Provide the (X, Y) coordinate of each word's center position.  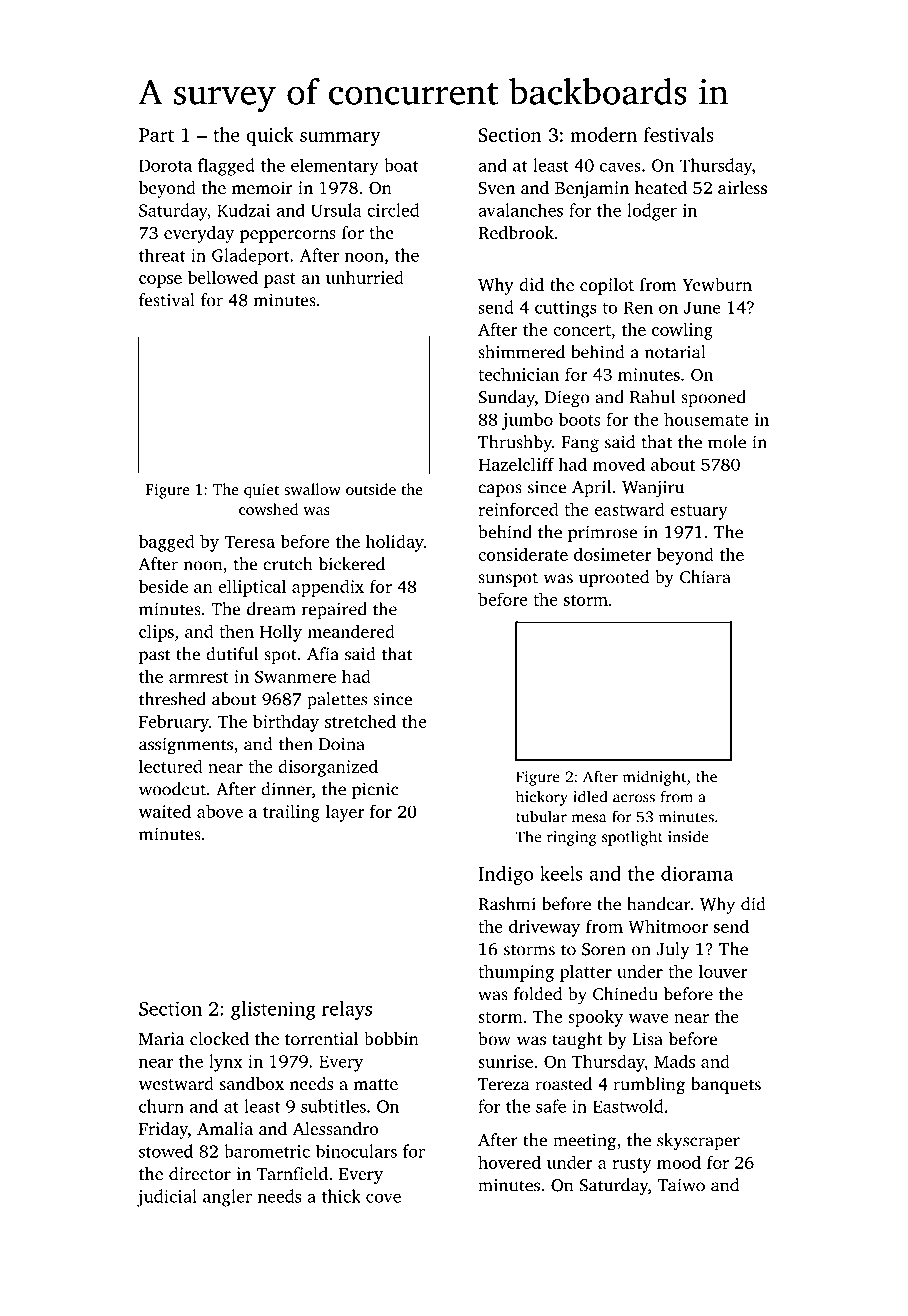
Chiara (705, 577)
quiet (261, 491)
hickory (542, 798)
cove (383, 1198)
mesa (589, 818)
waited (165, 811)
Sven (496, 188)
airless (742, 187)
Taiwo (681, 1185)
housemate (706, 419)
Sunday (506, 399)
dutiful (232, 654)
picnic (375, 790)
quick (270, 136)
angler (227, 1198)
